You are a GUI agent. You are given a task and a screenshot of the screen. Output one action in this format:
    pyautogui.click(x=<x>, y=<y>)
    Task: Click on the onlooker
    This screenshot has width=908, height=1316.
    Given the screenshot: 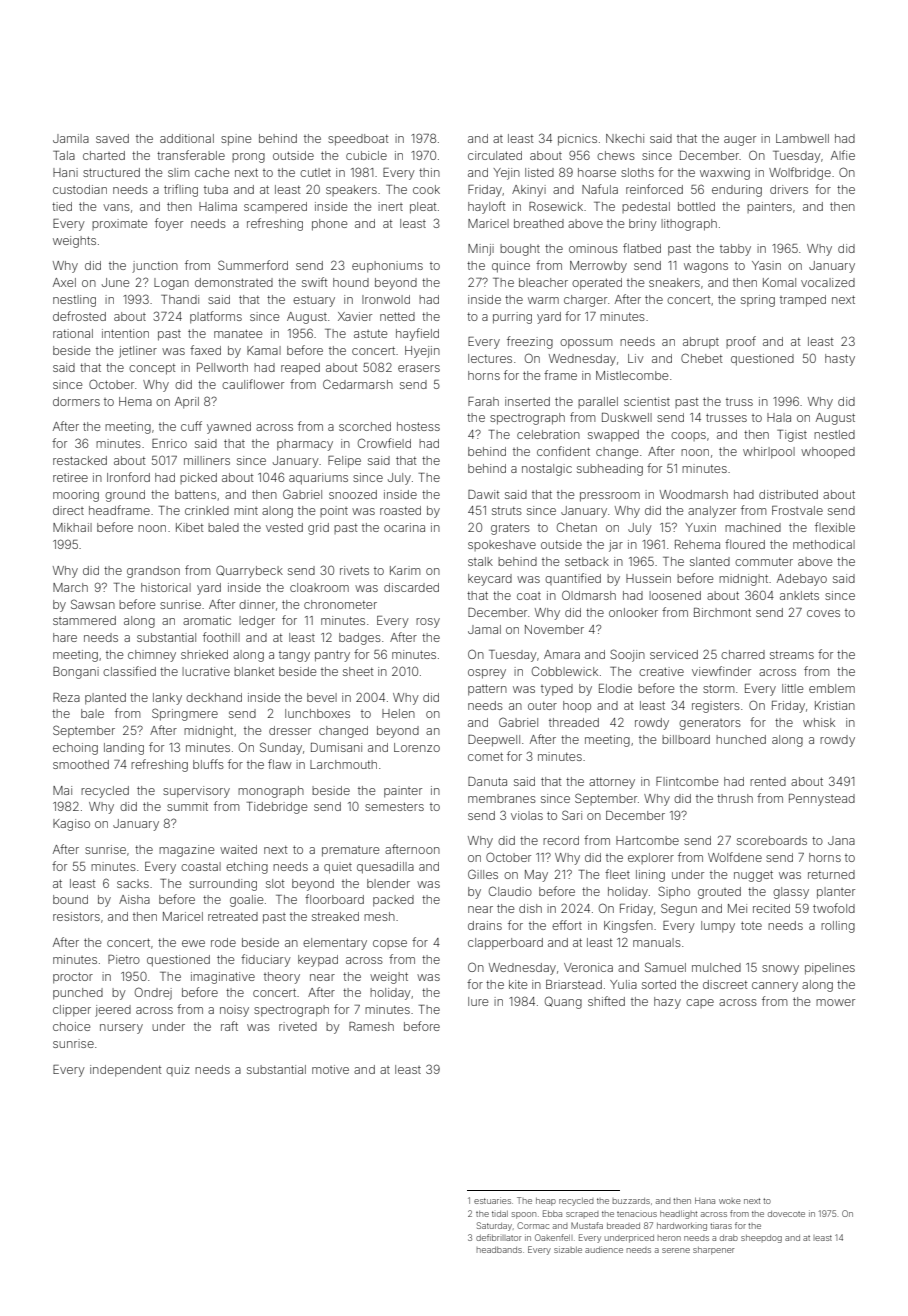 What is the action you would take?
    pyautogui.click(x=633, y=612)
